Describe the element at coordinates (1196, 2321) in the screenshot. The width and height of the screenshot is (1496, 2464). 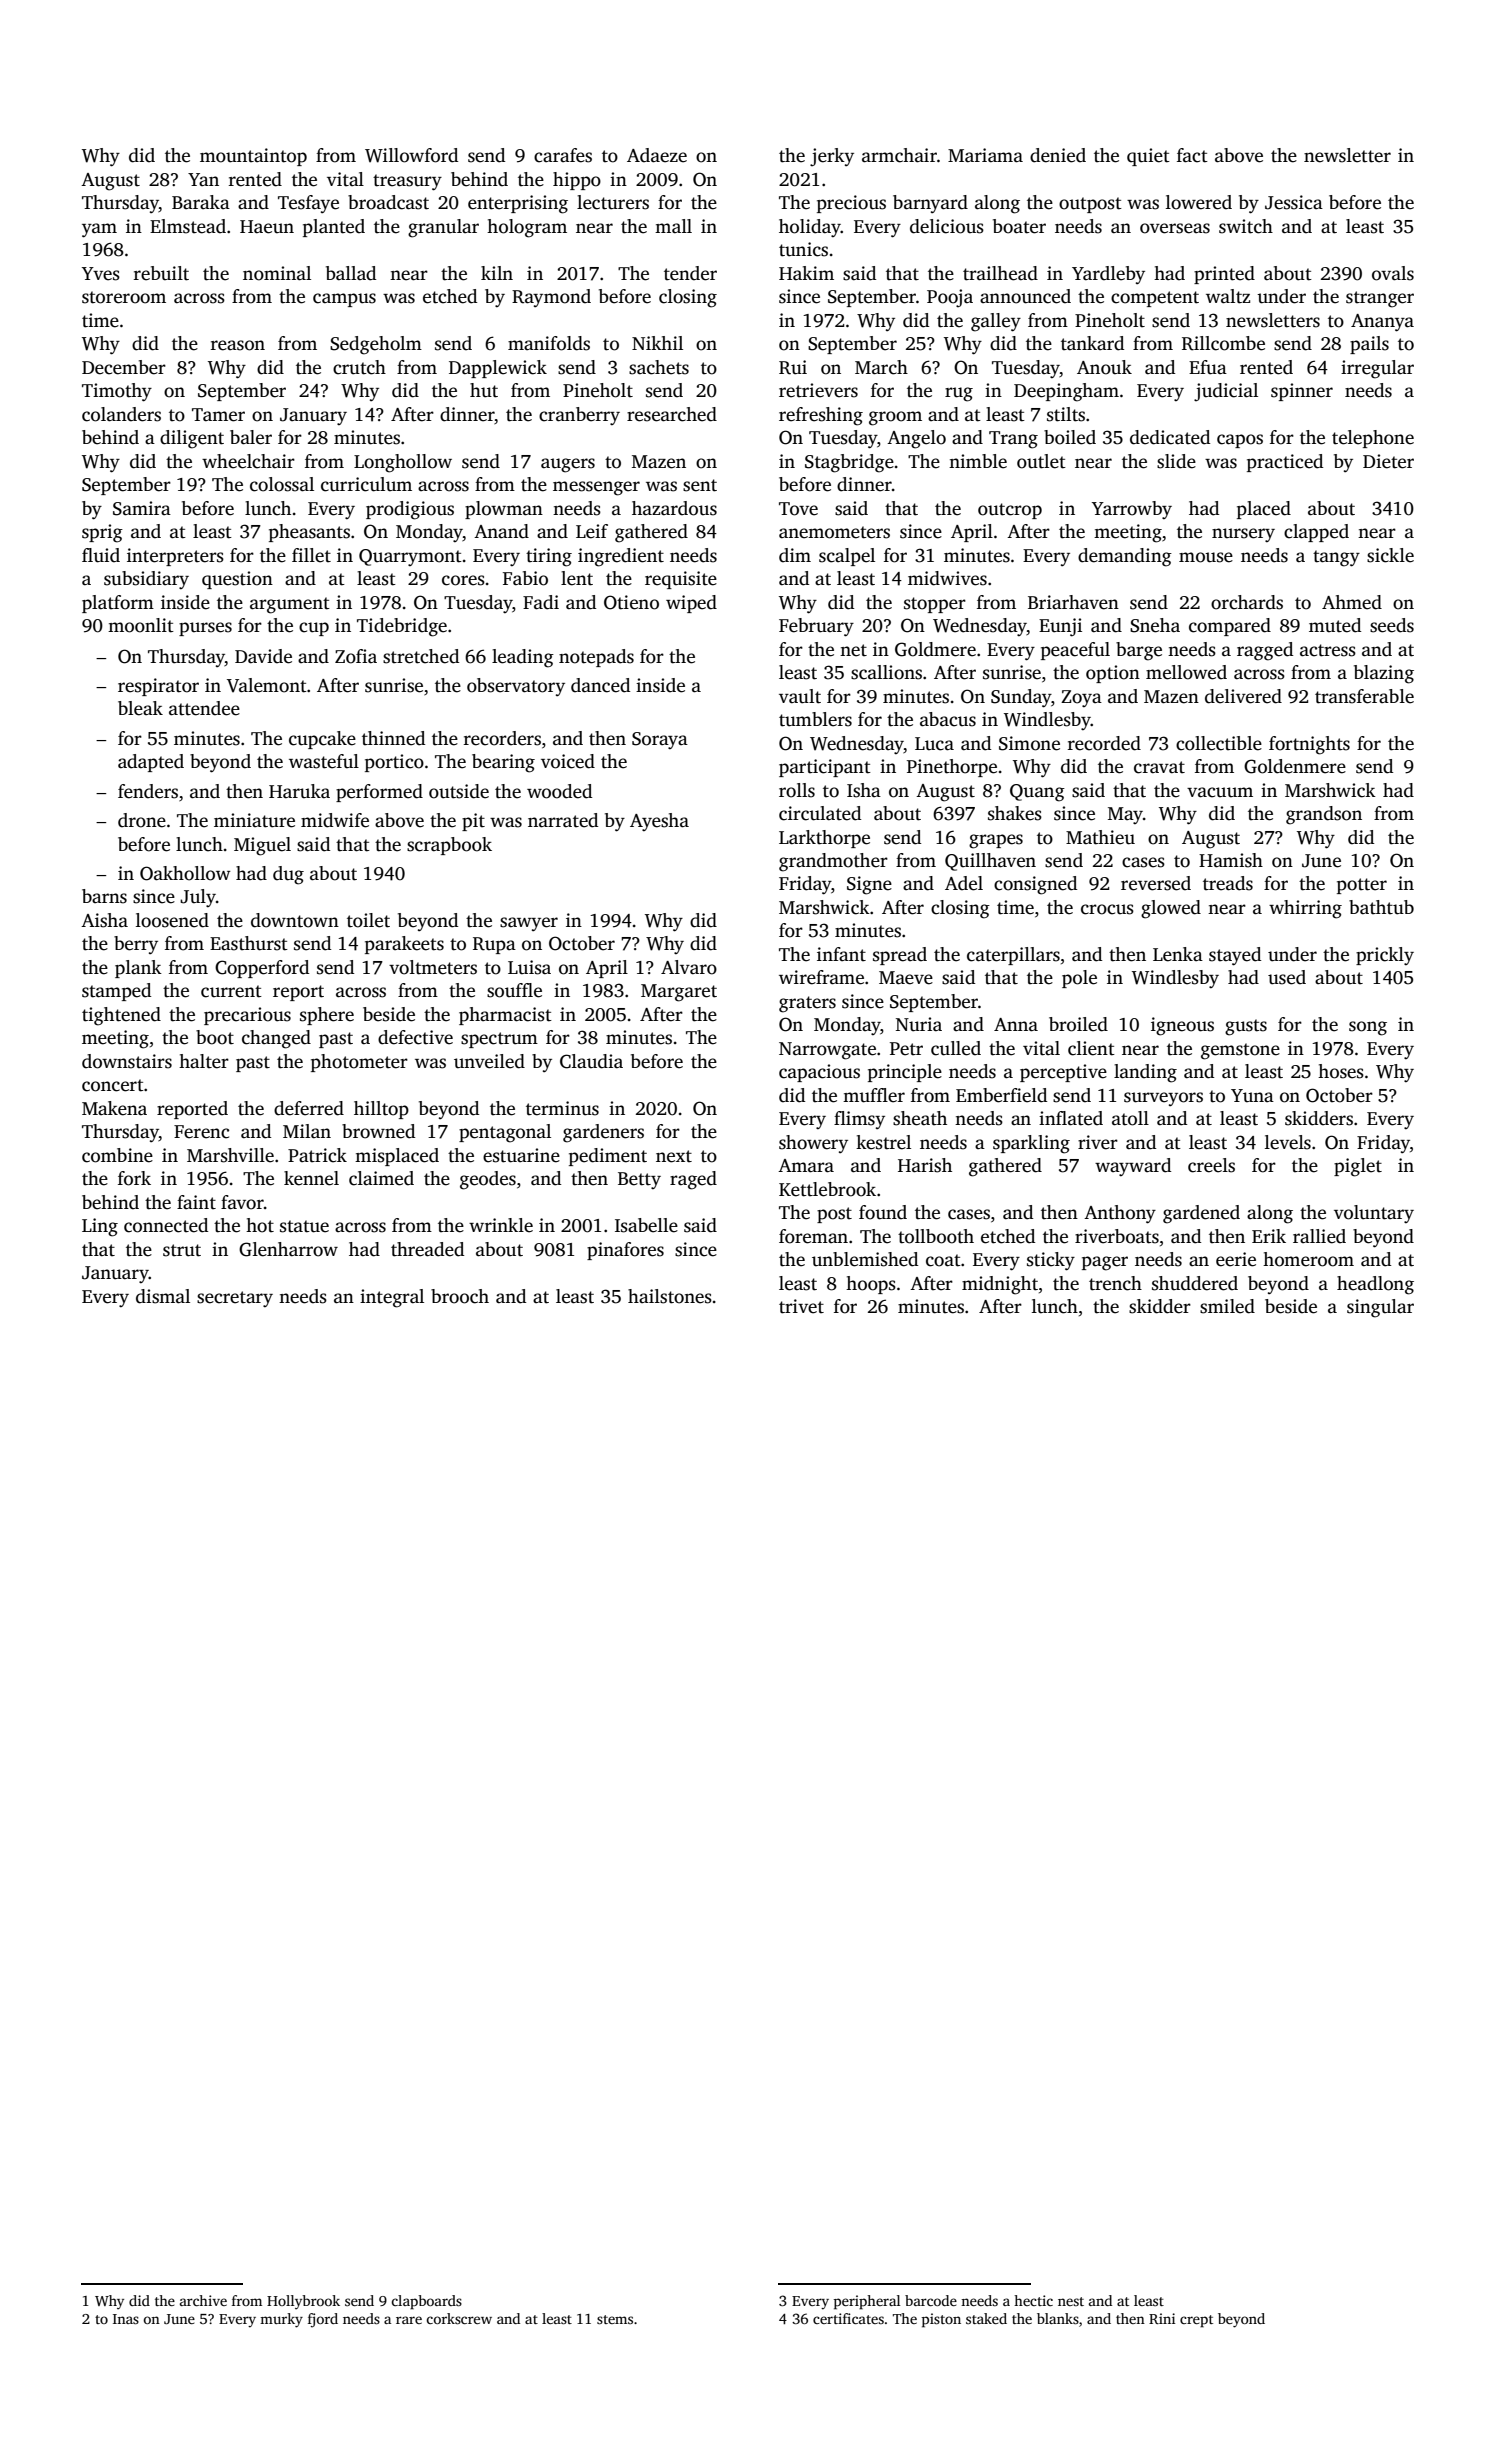
I see `crept` at that location.
